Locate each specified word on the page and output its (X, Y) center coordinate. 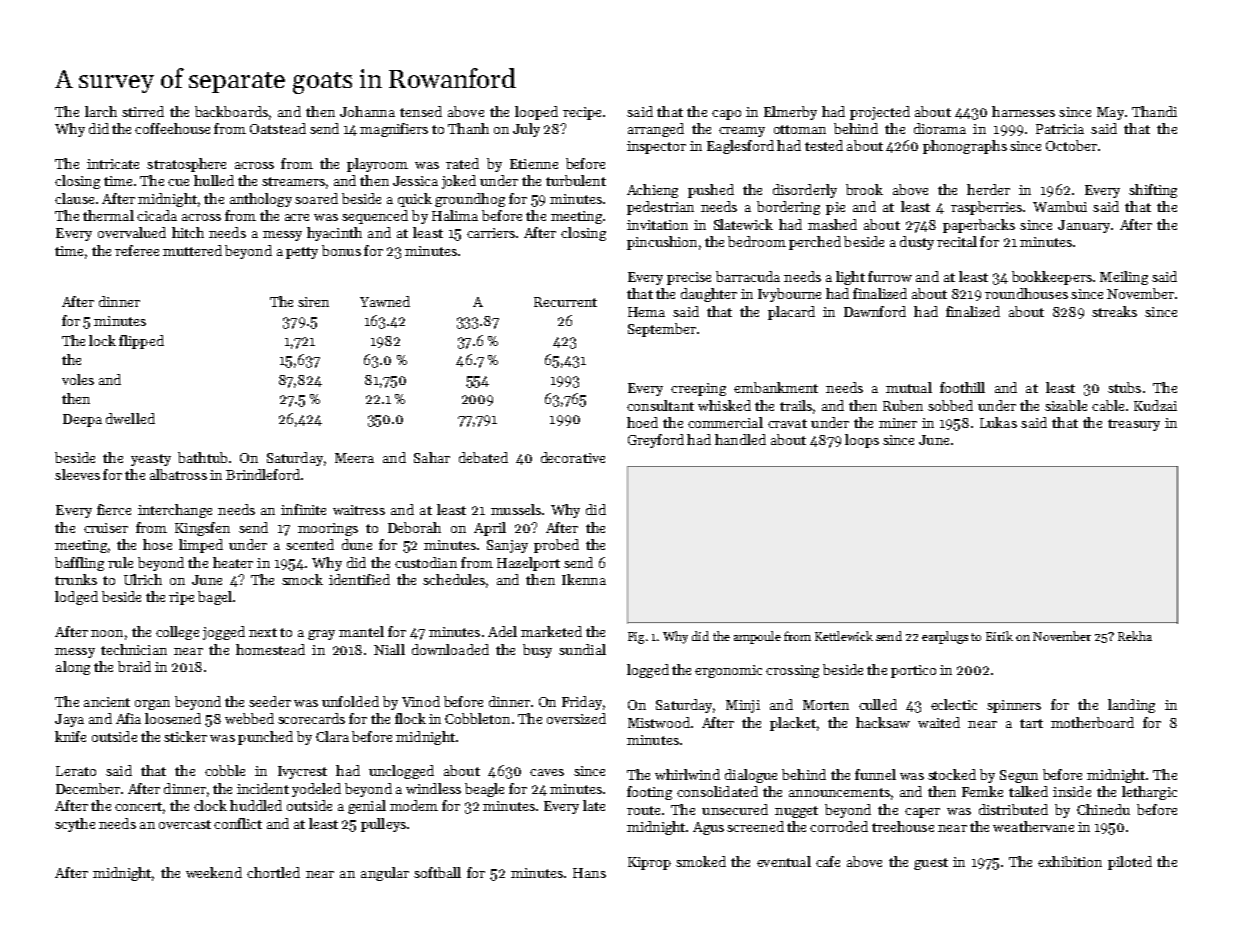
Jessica (415, 181)
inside (1072, 791)
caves (547, 772)
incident (263, 788)
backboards (231, 111)
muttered (192, 250)
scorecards (311, 718)
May (1110, 113)
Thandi (1154, 111)
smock (302, 579)
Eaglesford (740, 147)
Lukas (998, 422)
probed (556, 546)
